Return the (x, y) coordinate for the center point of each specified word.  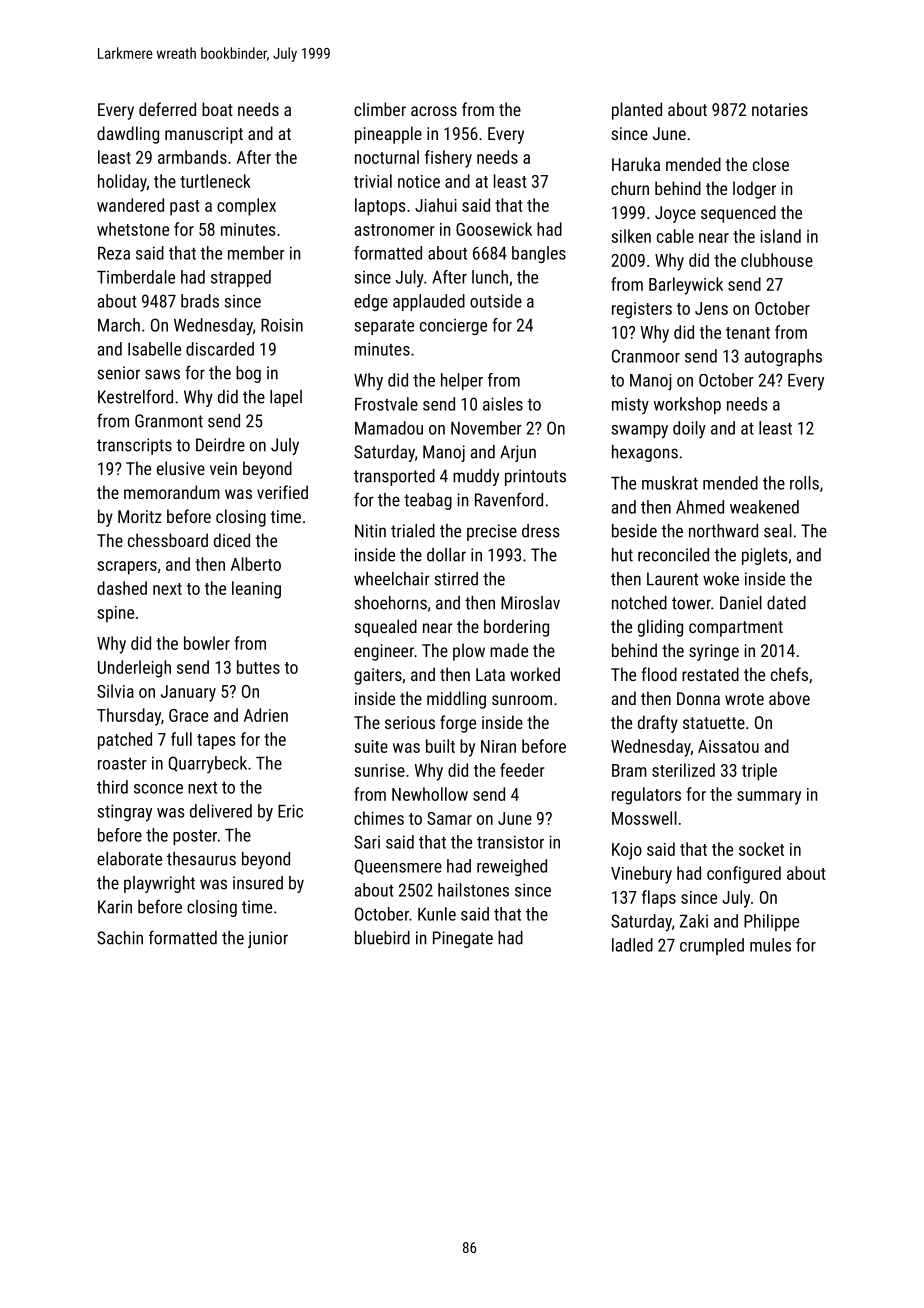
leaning (256, 590)
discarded (220, 349)
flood (659, 674)
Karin (115, 907)
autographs (783, 357)
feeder (522, 770)
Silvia (115, 691)
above (789, 698)
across (434, 111)
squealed (385, 628)
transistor (510, 842)
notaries (780, 109)
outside (496, 301)
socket (761, 849)
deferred (167, 109)
